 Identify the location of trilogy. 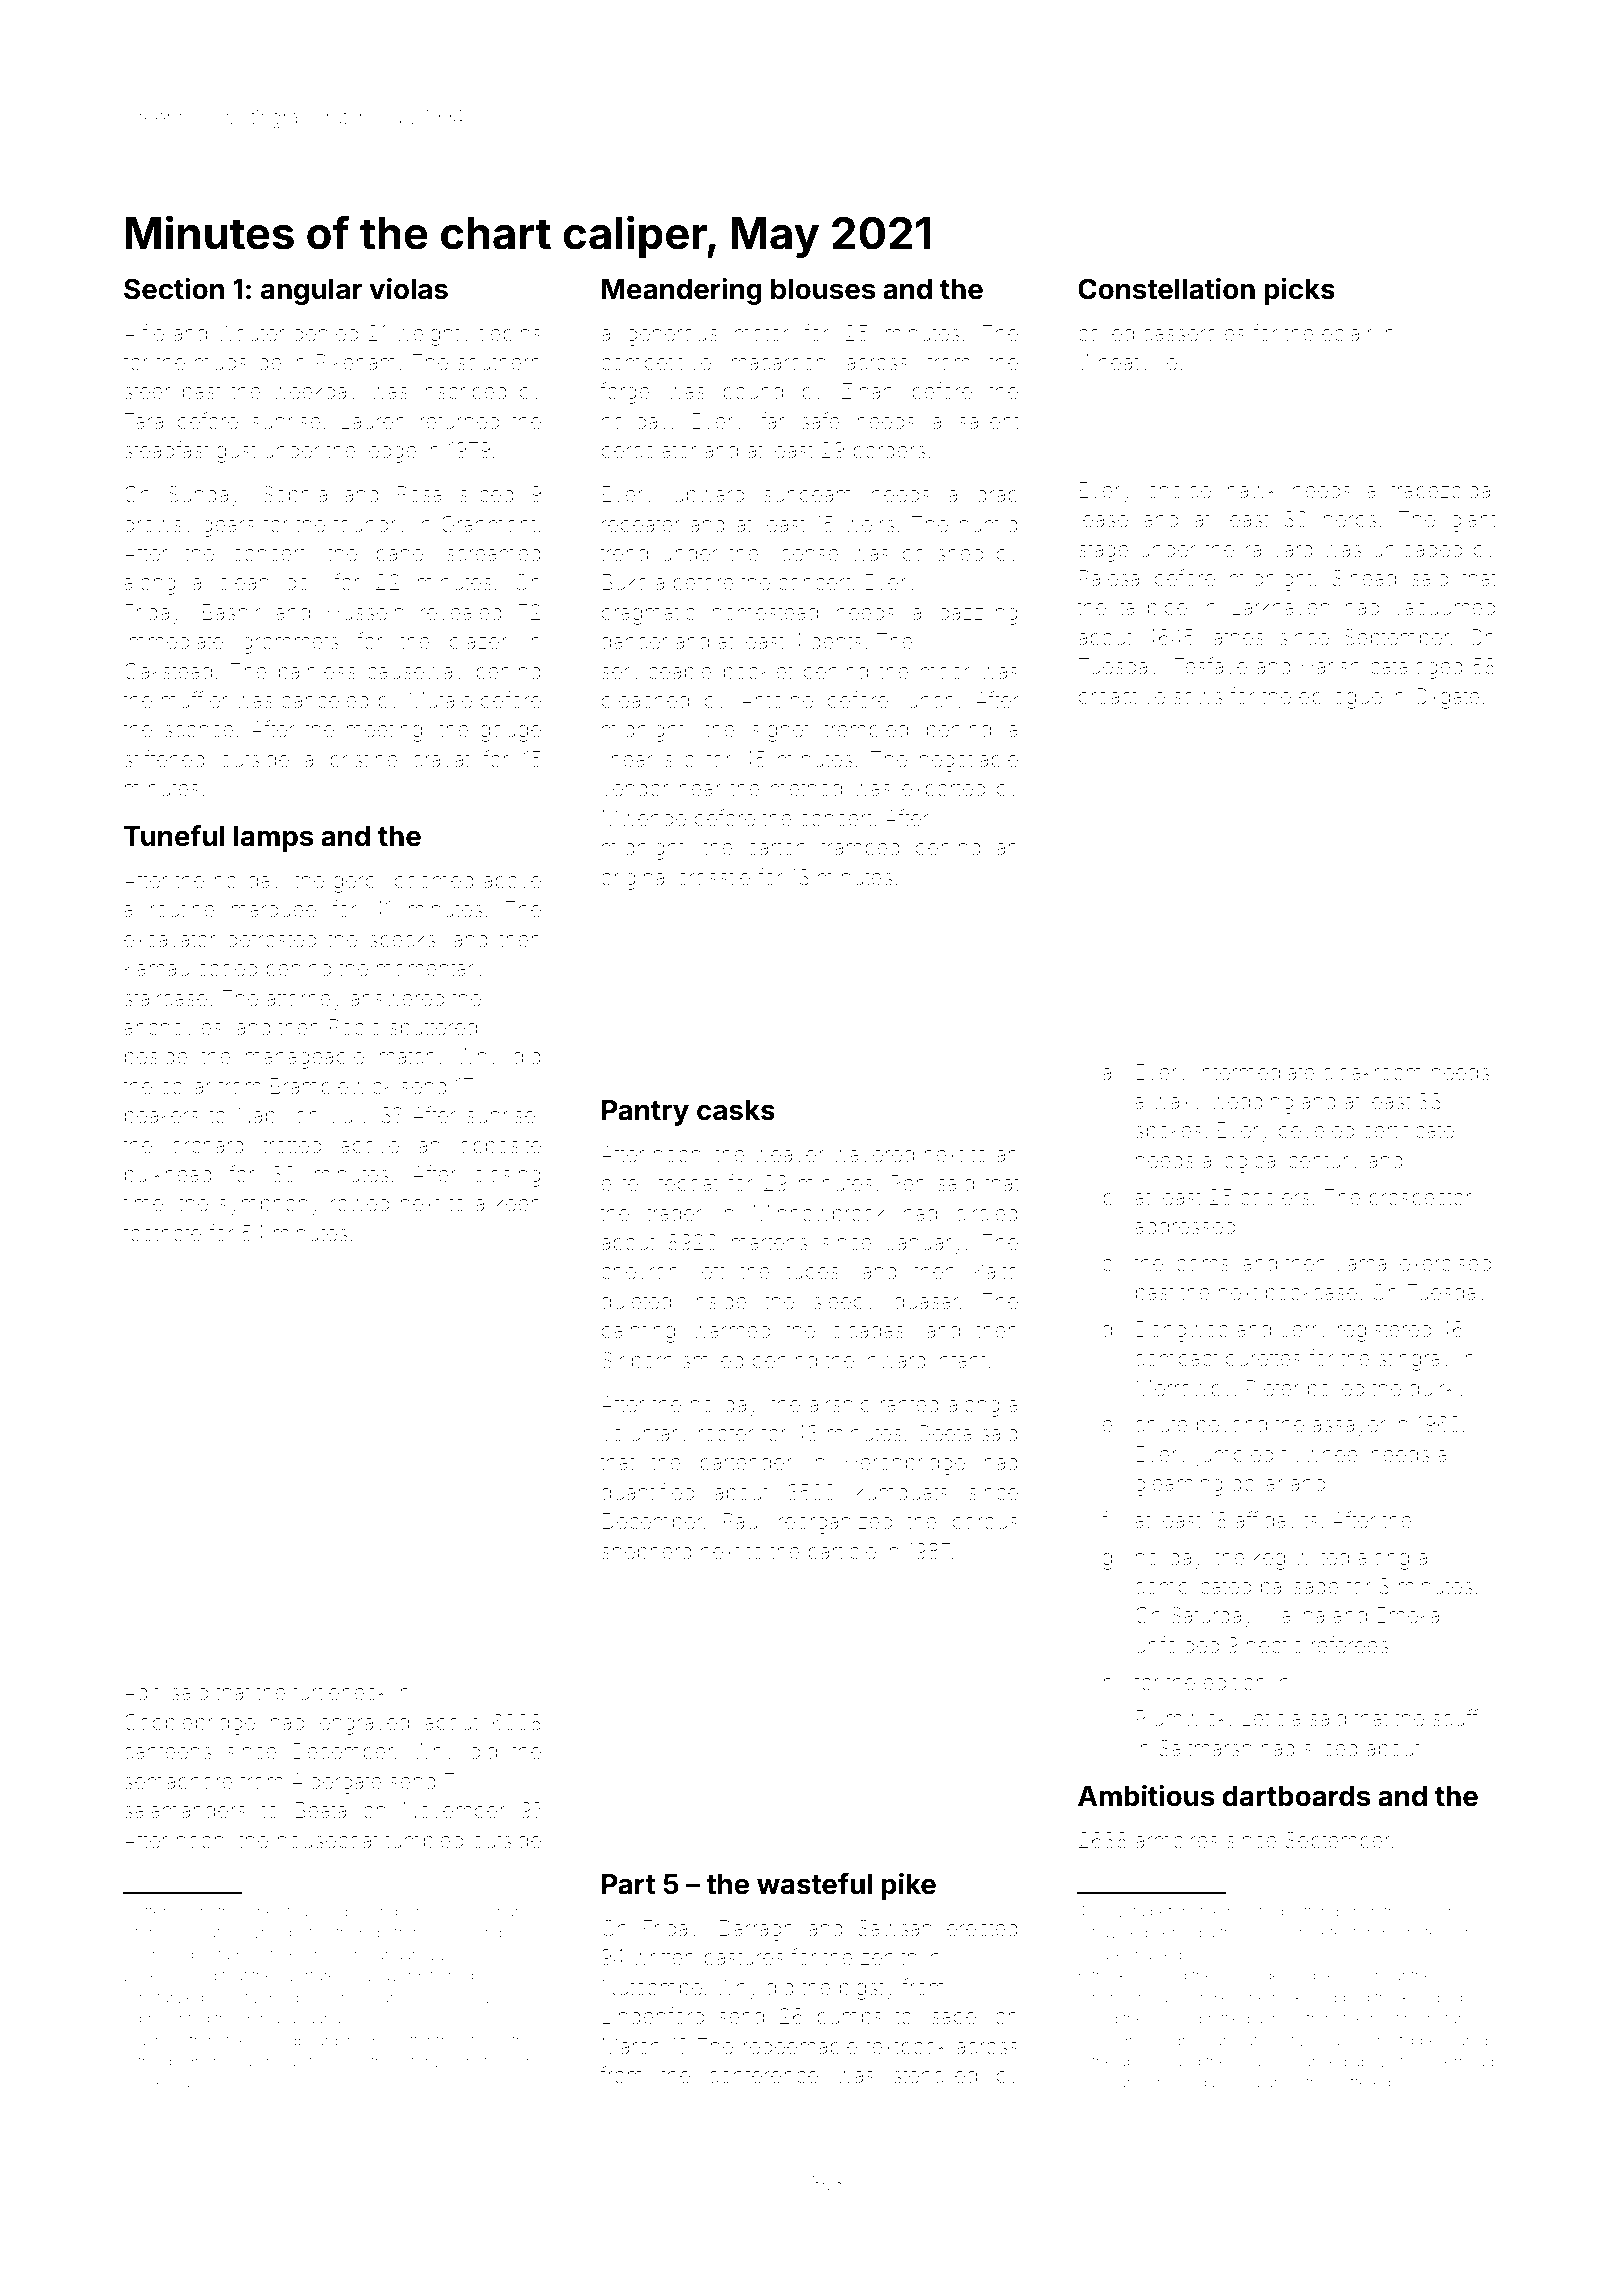
(159, 2063).
